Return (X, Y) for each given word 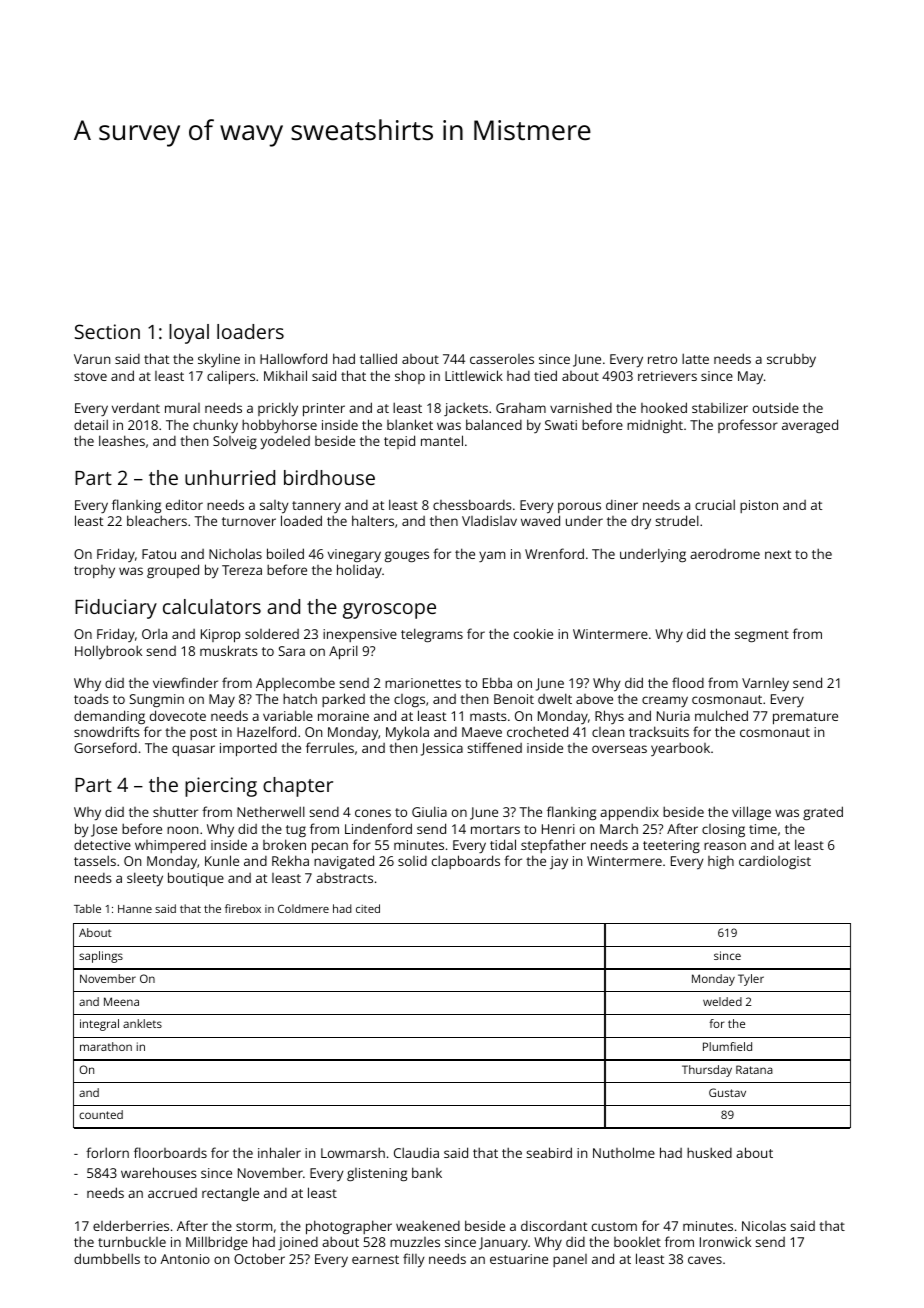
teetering (671, 846)
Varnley (765, 684)
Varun (92, 359)
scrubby (791, 360)
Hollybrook (108, 652)
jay (559, 863)
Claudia (416, 1152)
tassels (95, 860)
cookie (533, 633)
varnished (581, 408)
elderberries (131, 1225)
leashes (122, 440)
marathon (106, 1046)
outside (776, 408)
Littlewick (474, 375)
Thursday (707, 1071)
